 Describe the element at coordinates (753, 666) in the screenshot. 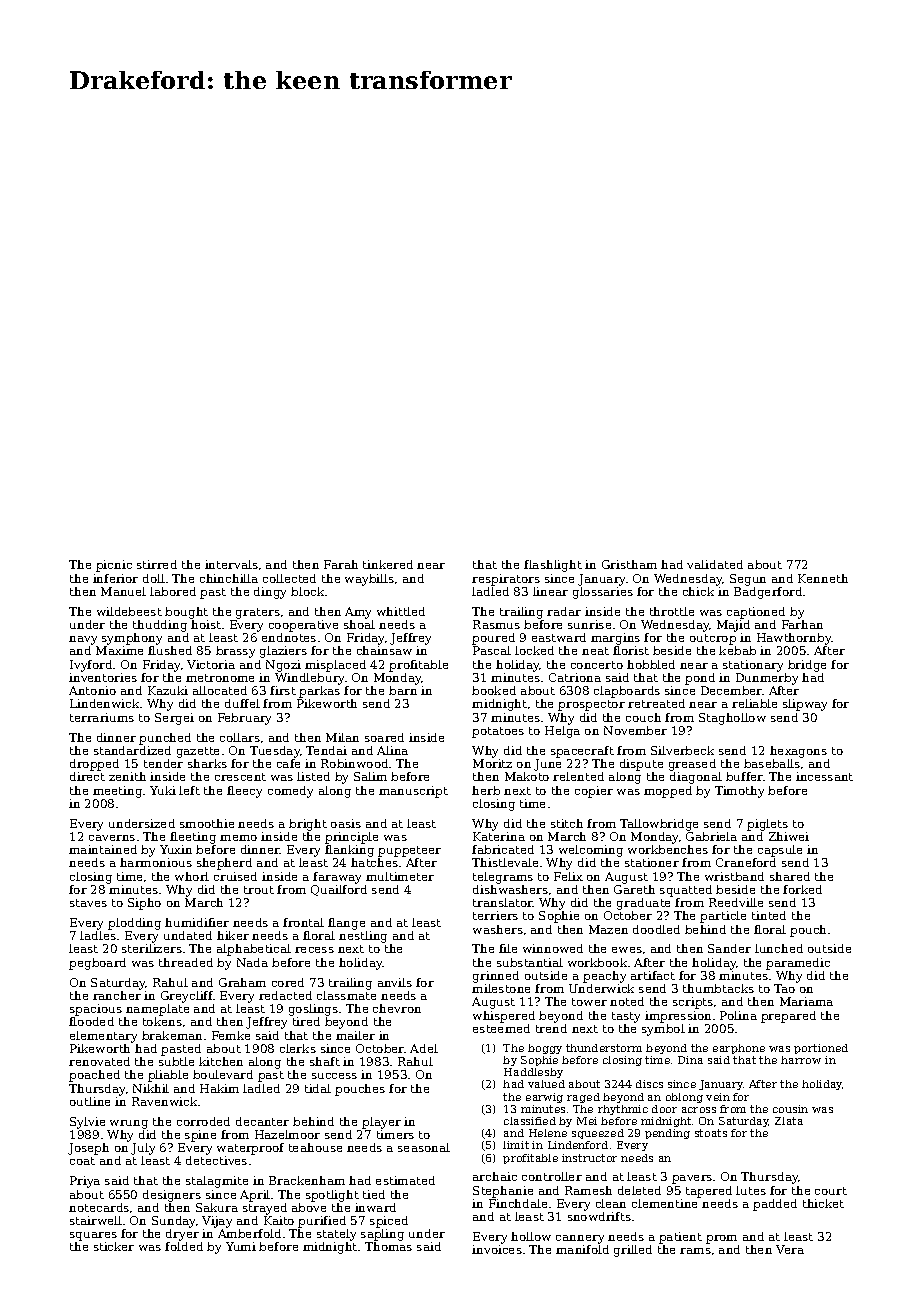

I see `stationary` at that location.
